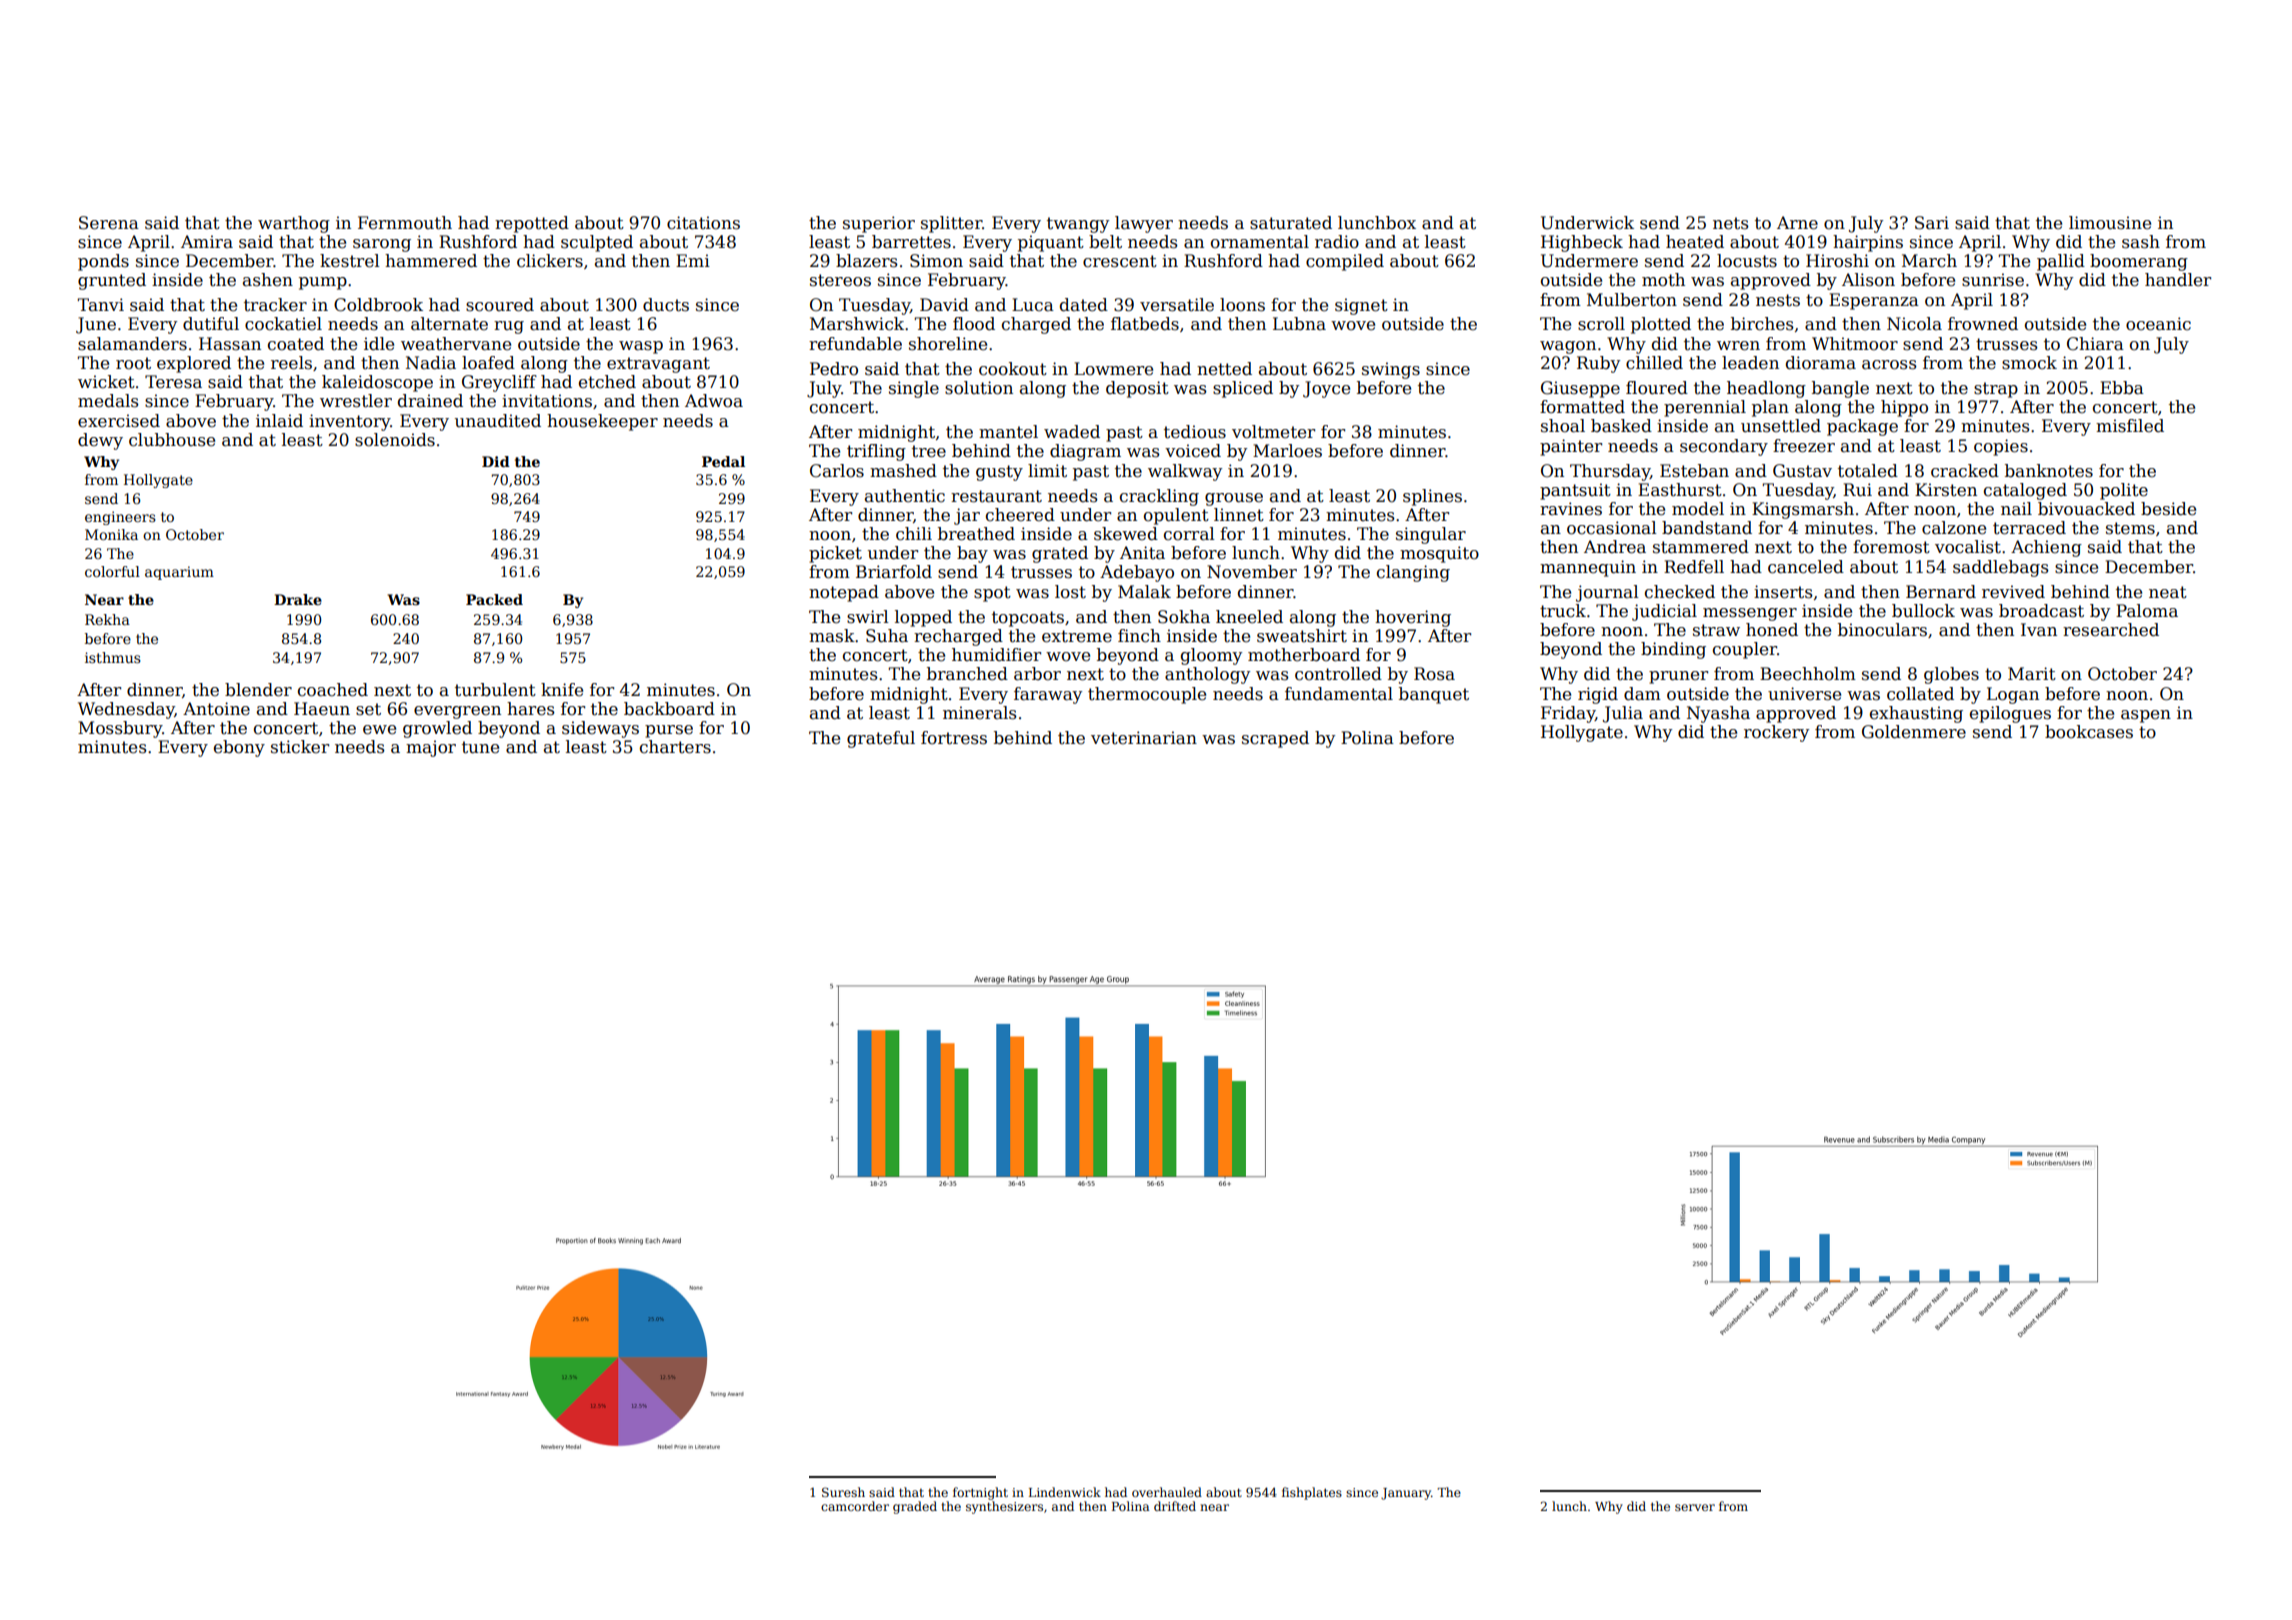  What do you see at coordinates (480, 747) in the screenshot?
I see `tune` at bounding box center [480, 747].
